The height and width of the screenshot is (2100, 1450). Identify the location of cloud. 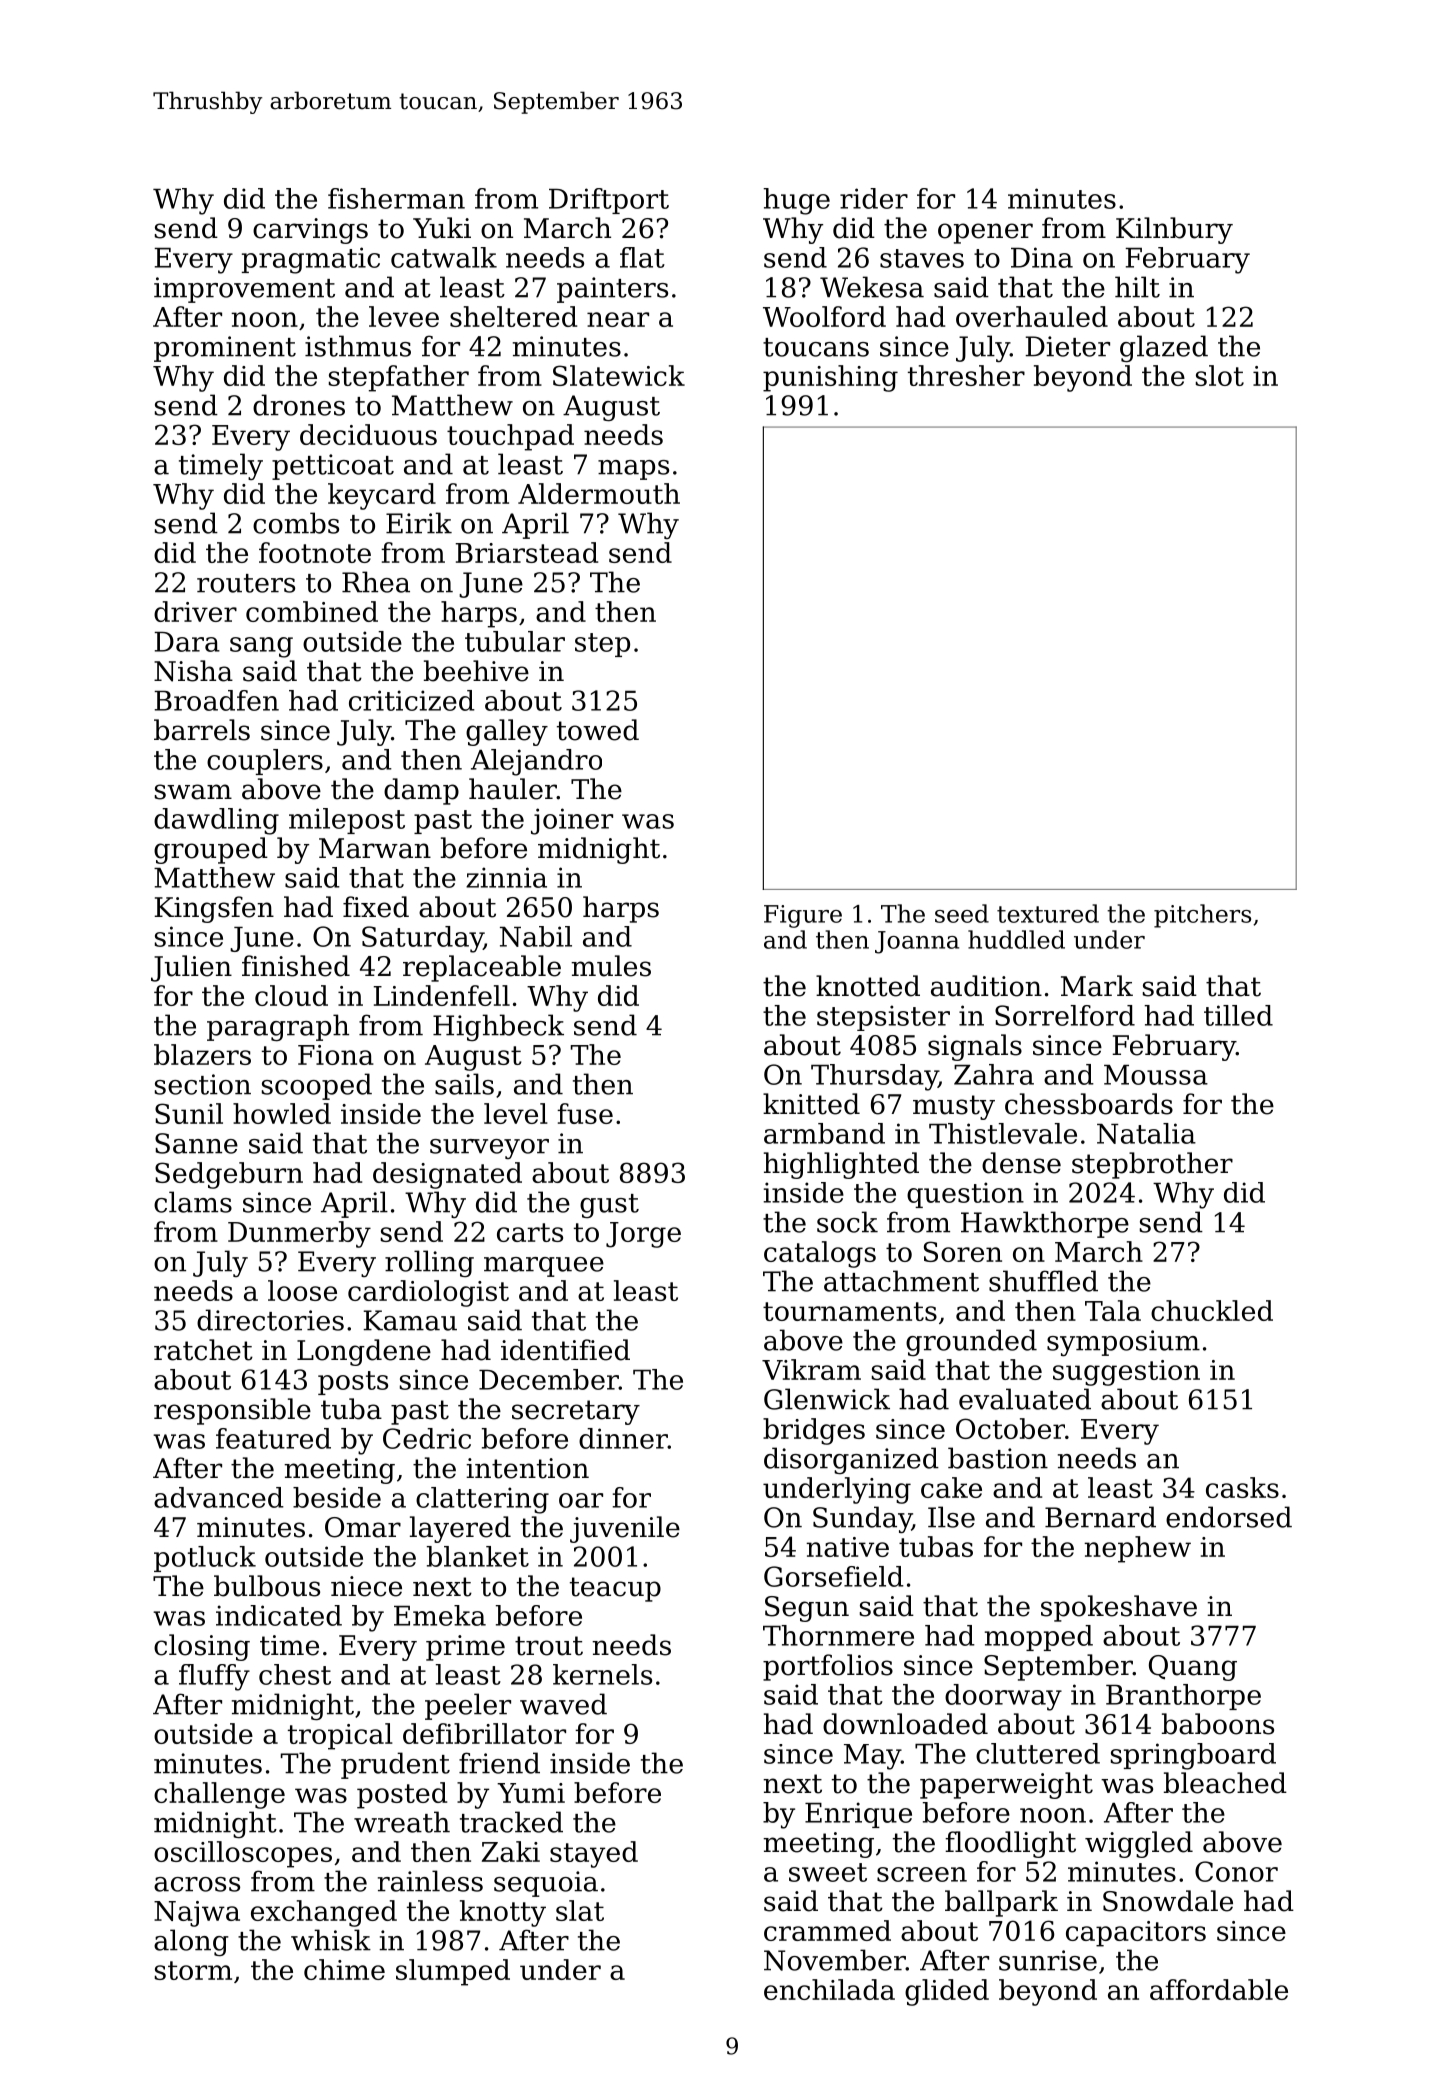
(291, 995).
